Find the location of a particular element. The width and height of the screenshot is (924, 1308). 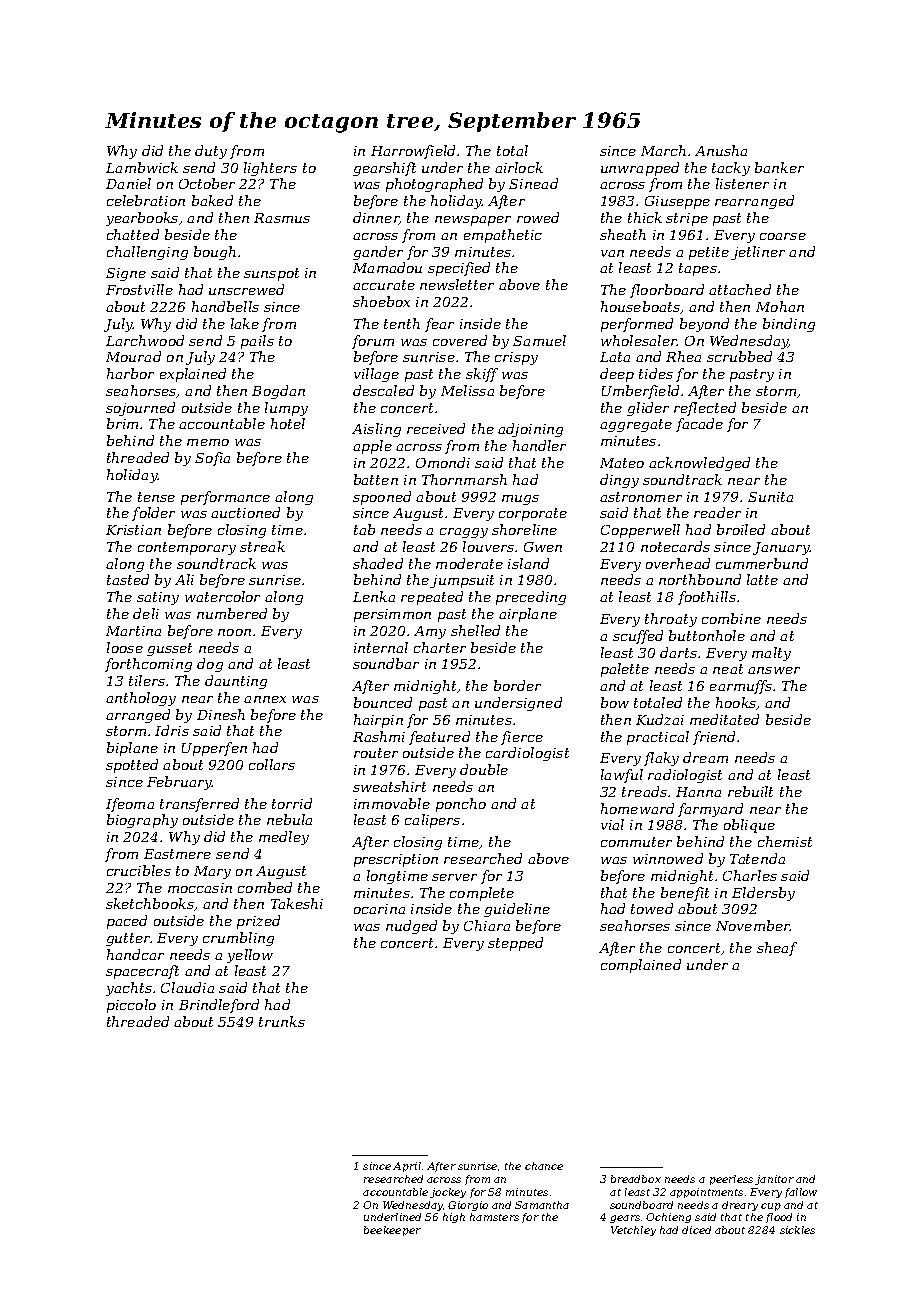

beekeeper is located at coordinates (392, 1231).
